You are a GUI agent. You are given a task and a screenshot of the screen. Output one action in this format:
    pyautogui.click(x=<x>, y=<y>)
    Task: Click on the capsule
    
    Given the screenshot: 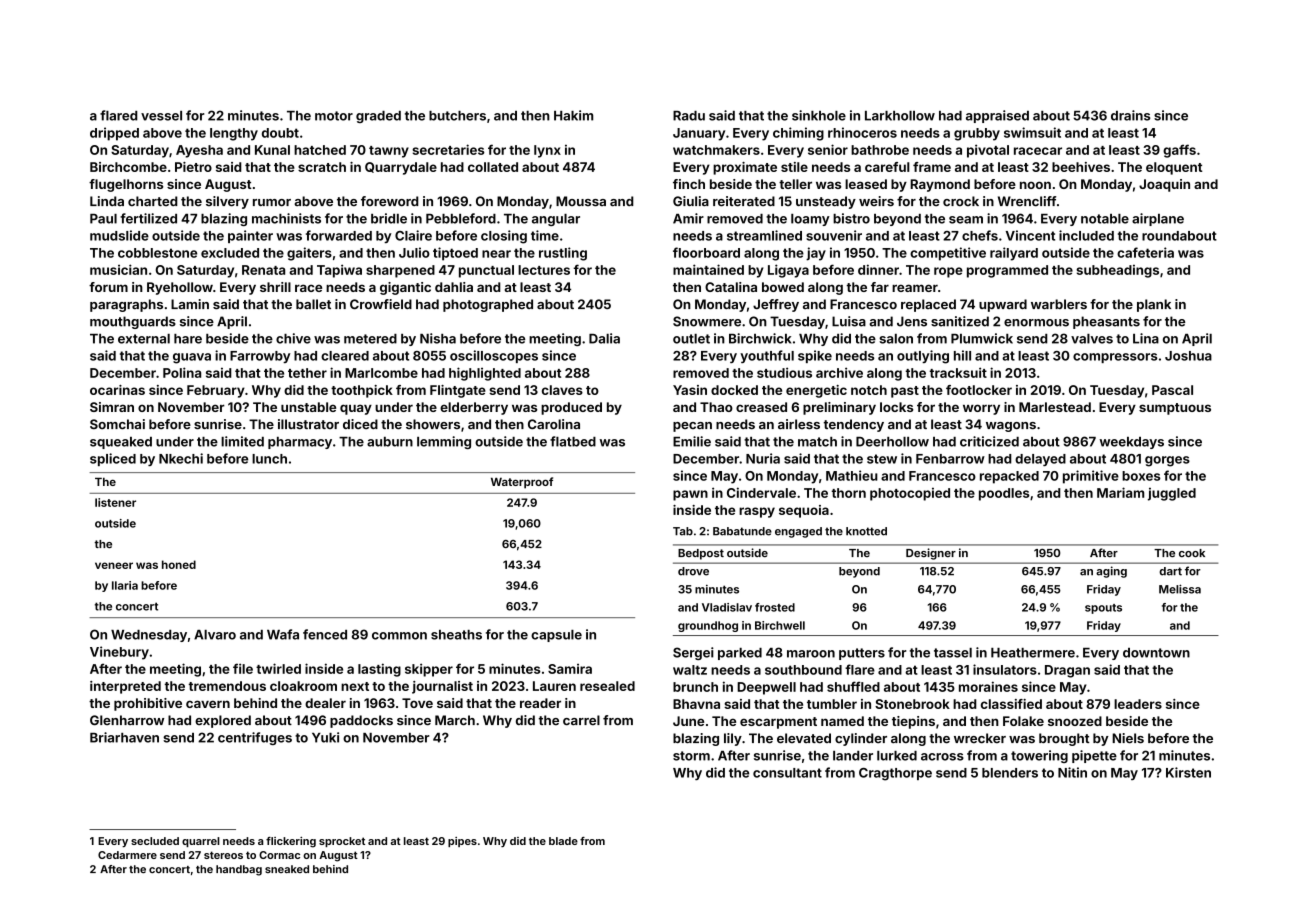 What is the action you would take?
    pyautogui.click(x=556, y=636)
